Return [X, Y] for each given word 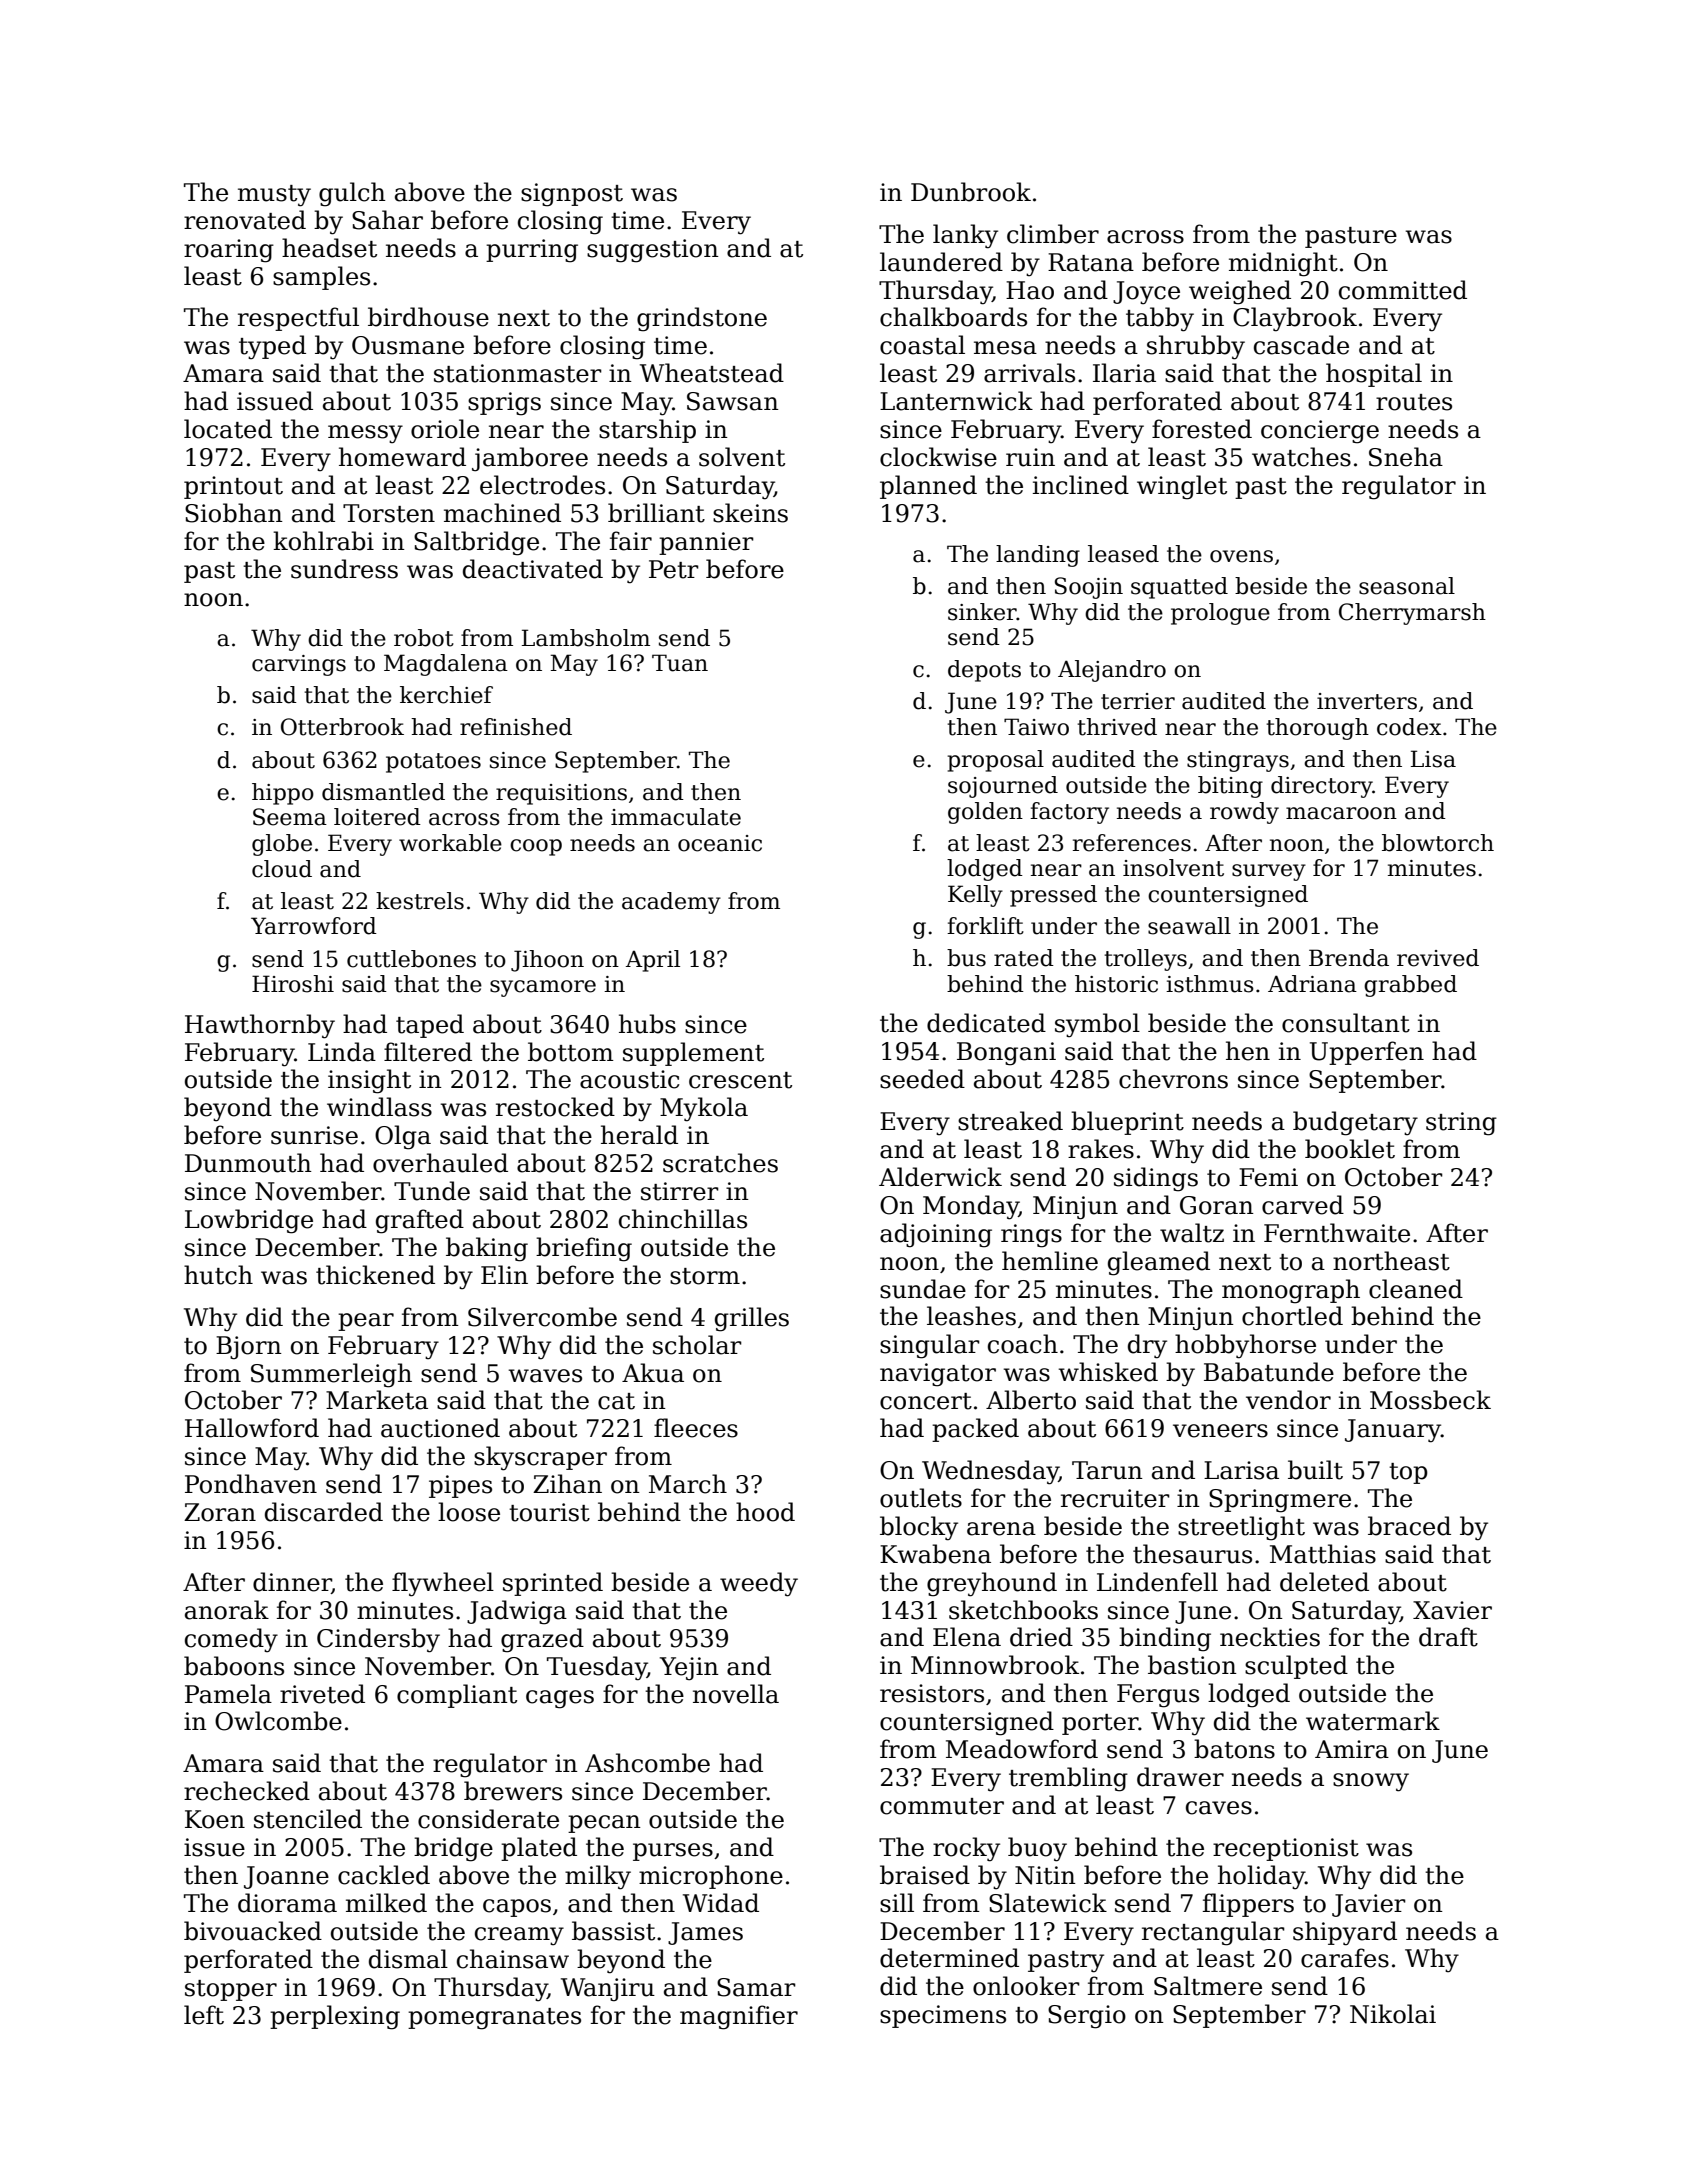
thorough [1317, 729]
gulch [352, 194]
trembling [1068, 1779]
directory [1322, 787]
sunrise [314, 1135]
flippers [1248, 1905]
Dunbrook [971, 192]
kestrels [420, 901]
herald [639, 1135]
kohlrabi [323, 541]
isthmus [1210, 984]
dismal [408, 1959]
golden [985, 813]
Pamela [228, 1694]
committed [1403, 290]
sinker [982, 612]
